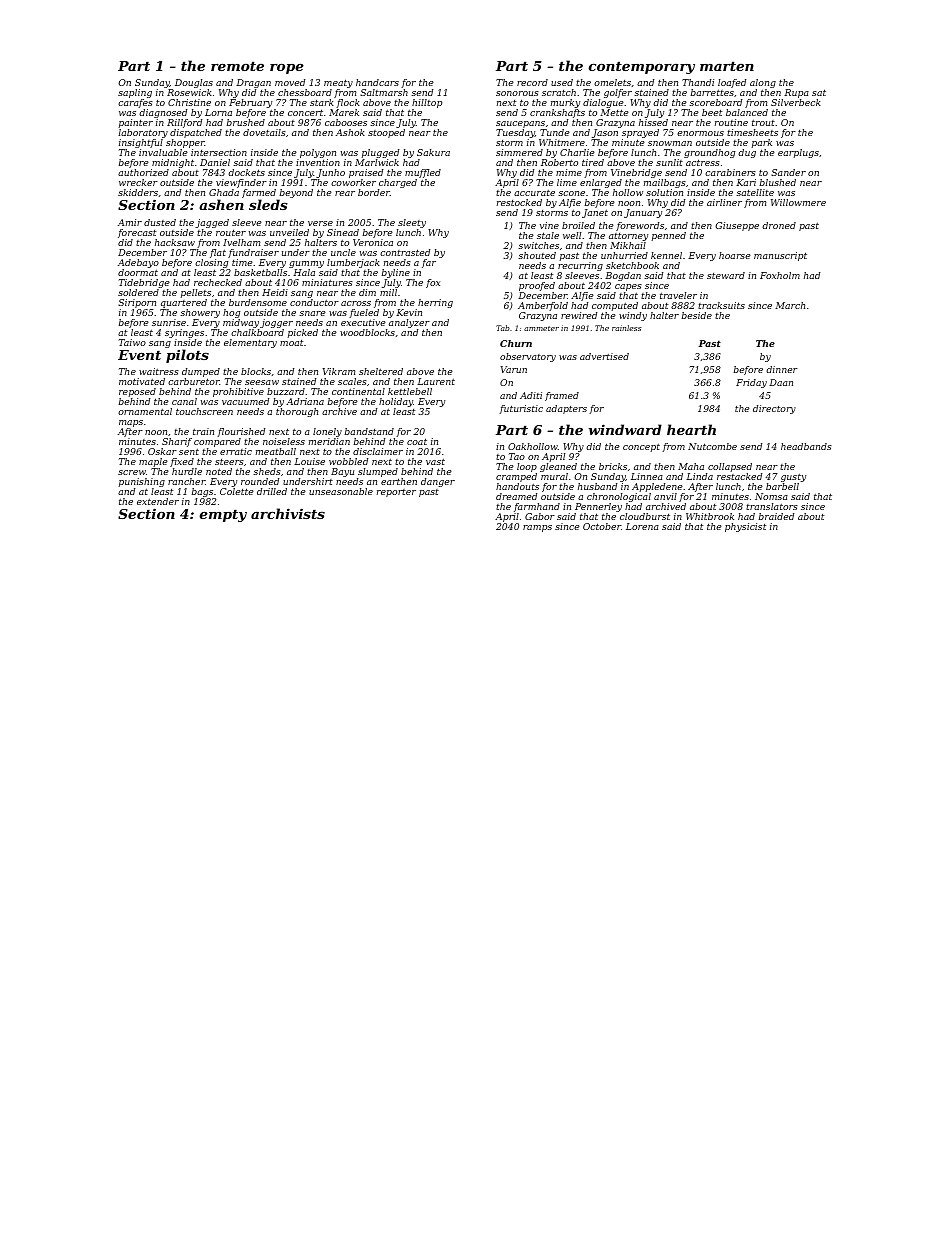 Image resolution: width=952 pixels, height=1233 pixels. What do you see at coordinates (287, 68) in the screenshot?
I see `rope` at bounding box center [287, 68].
